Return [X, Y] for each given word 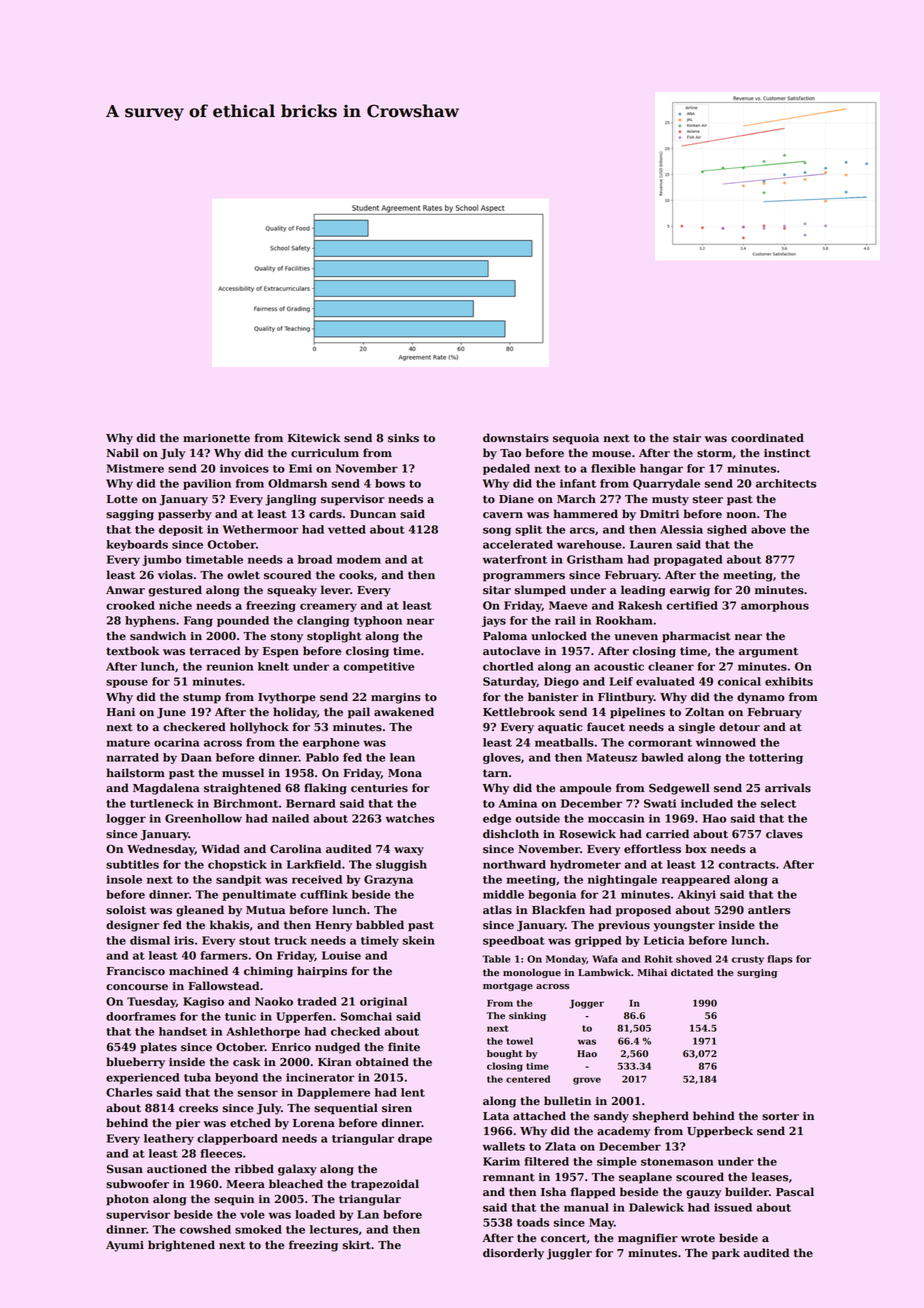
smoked [258, 1229]
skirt [357, 1245]
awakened [404, 712]
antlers [769, 910]
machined [198, 971]
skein [418, 940]
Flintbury [626, 698]
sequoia [576, 439]
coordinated [767, 438]
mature [128, 743]
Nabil [123, 452]
